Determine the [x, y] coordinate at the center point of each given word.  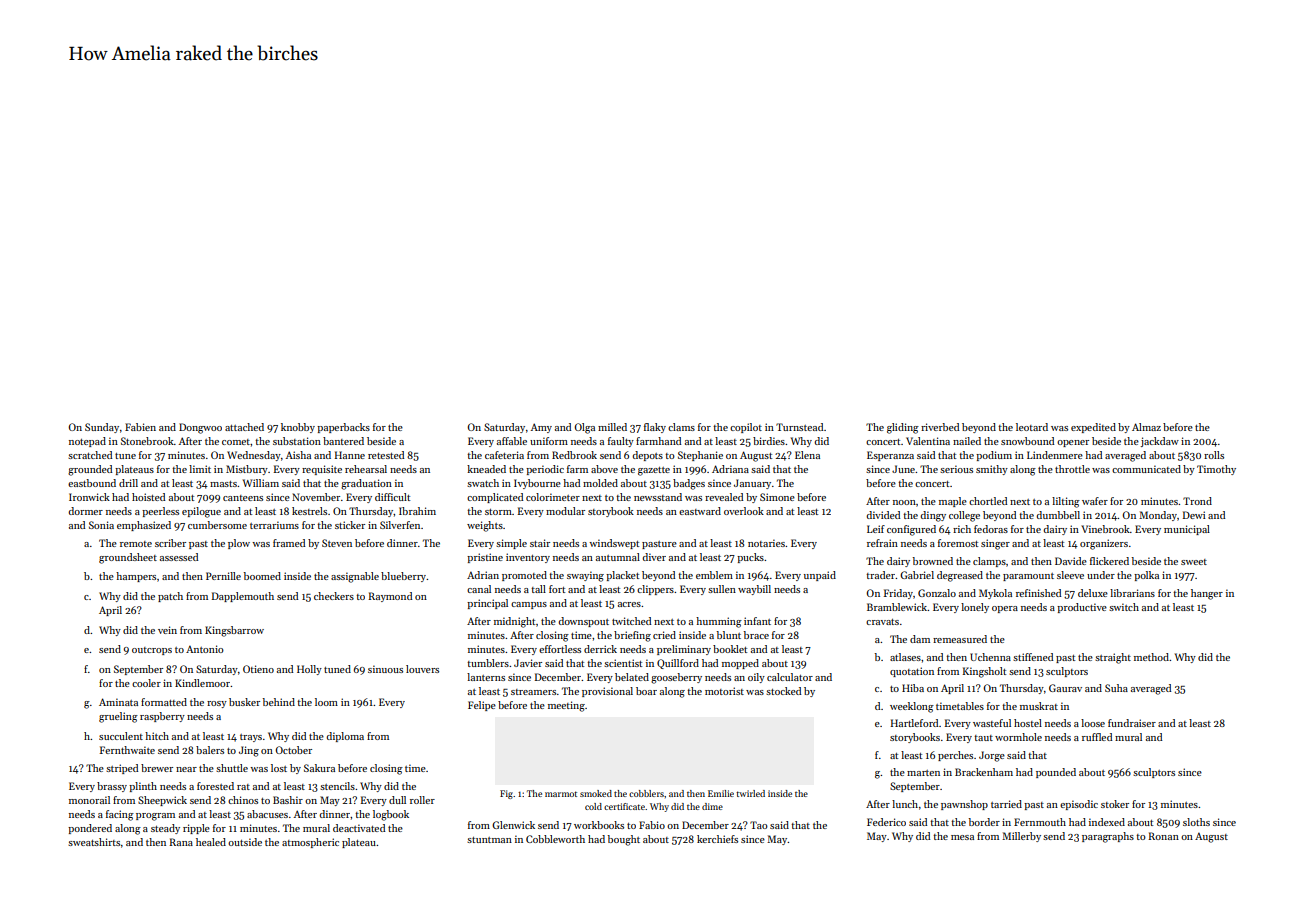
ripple [196, 829]
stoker [1115, 804]
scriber [170, 543]
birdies [769, 441]
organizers [1104, 544]
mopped [740, 664]
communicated [1146, 469]
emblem [714, 575]
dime [712, 806]
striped [122, 769]
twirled [750, 793]
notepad [87, 442]
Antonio [205, 649]
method [1151, 657]
